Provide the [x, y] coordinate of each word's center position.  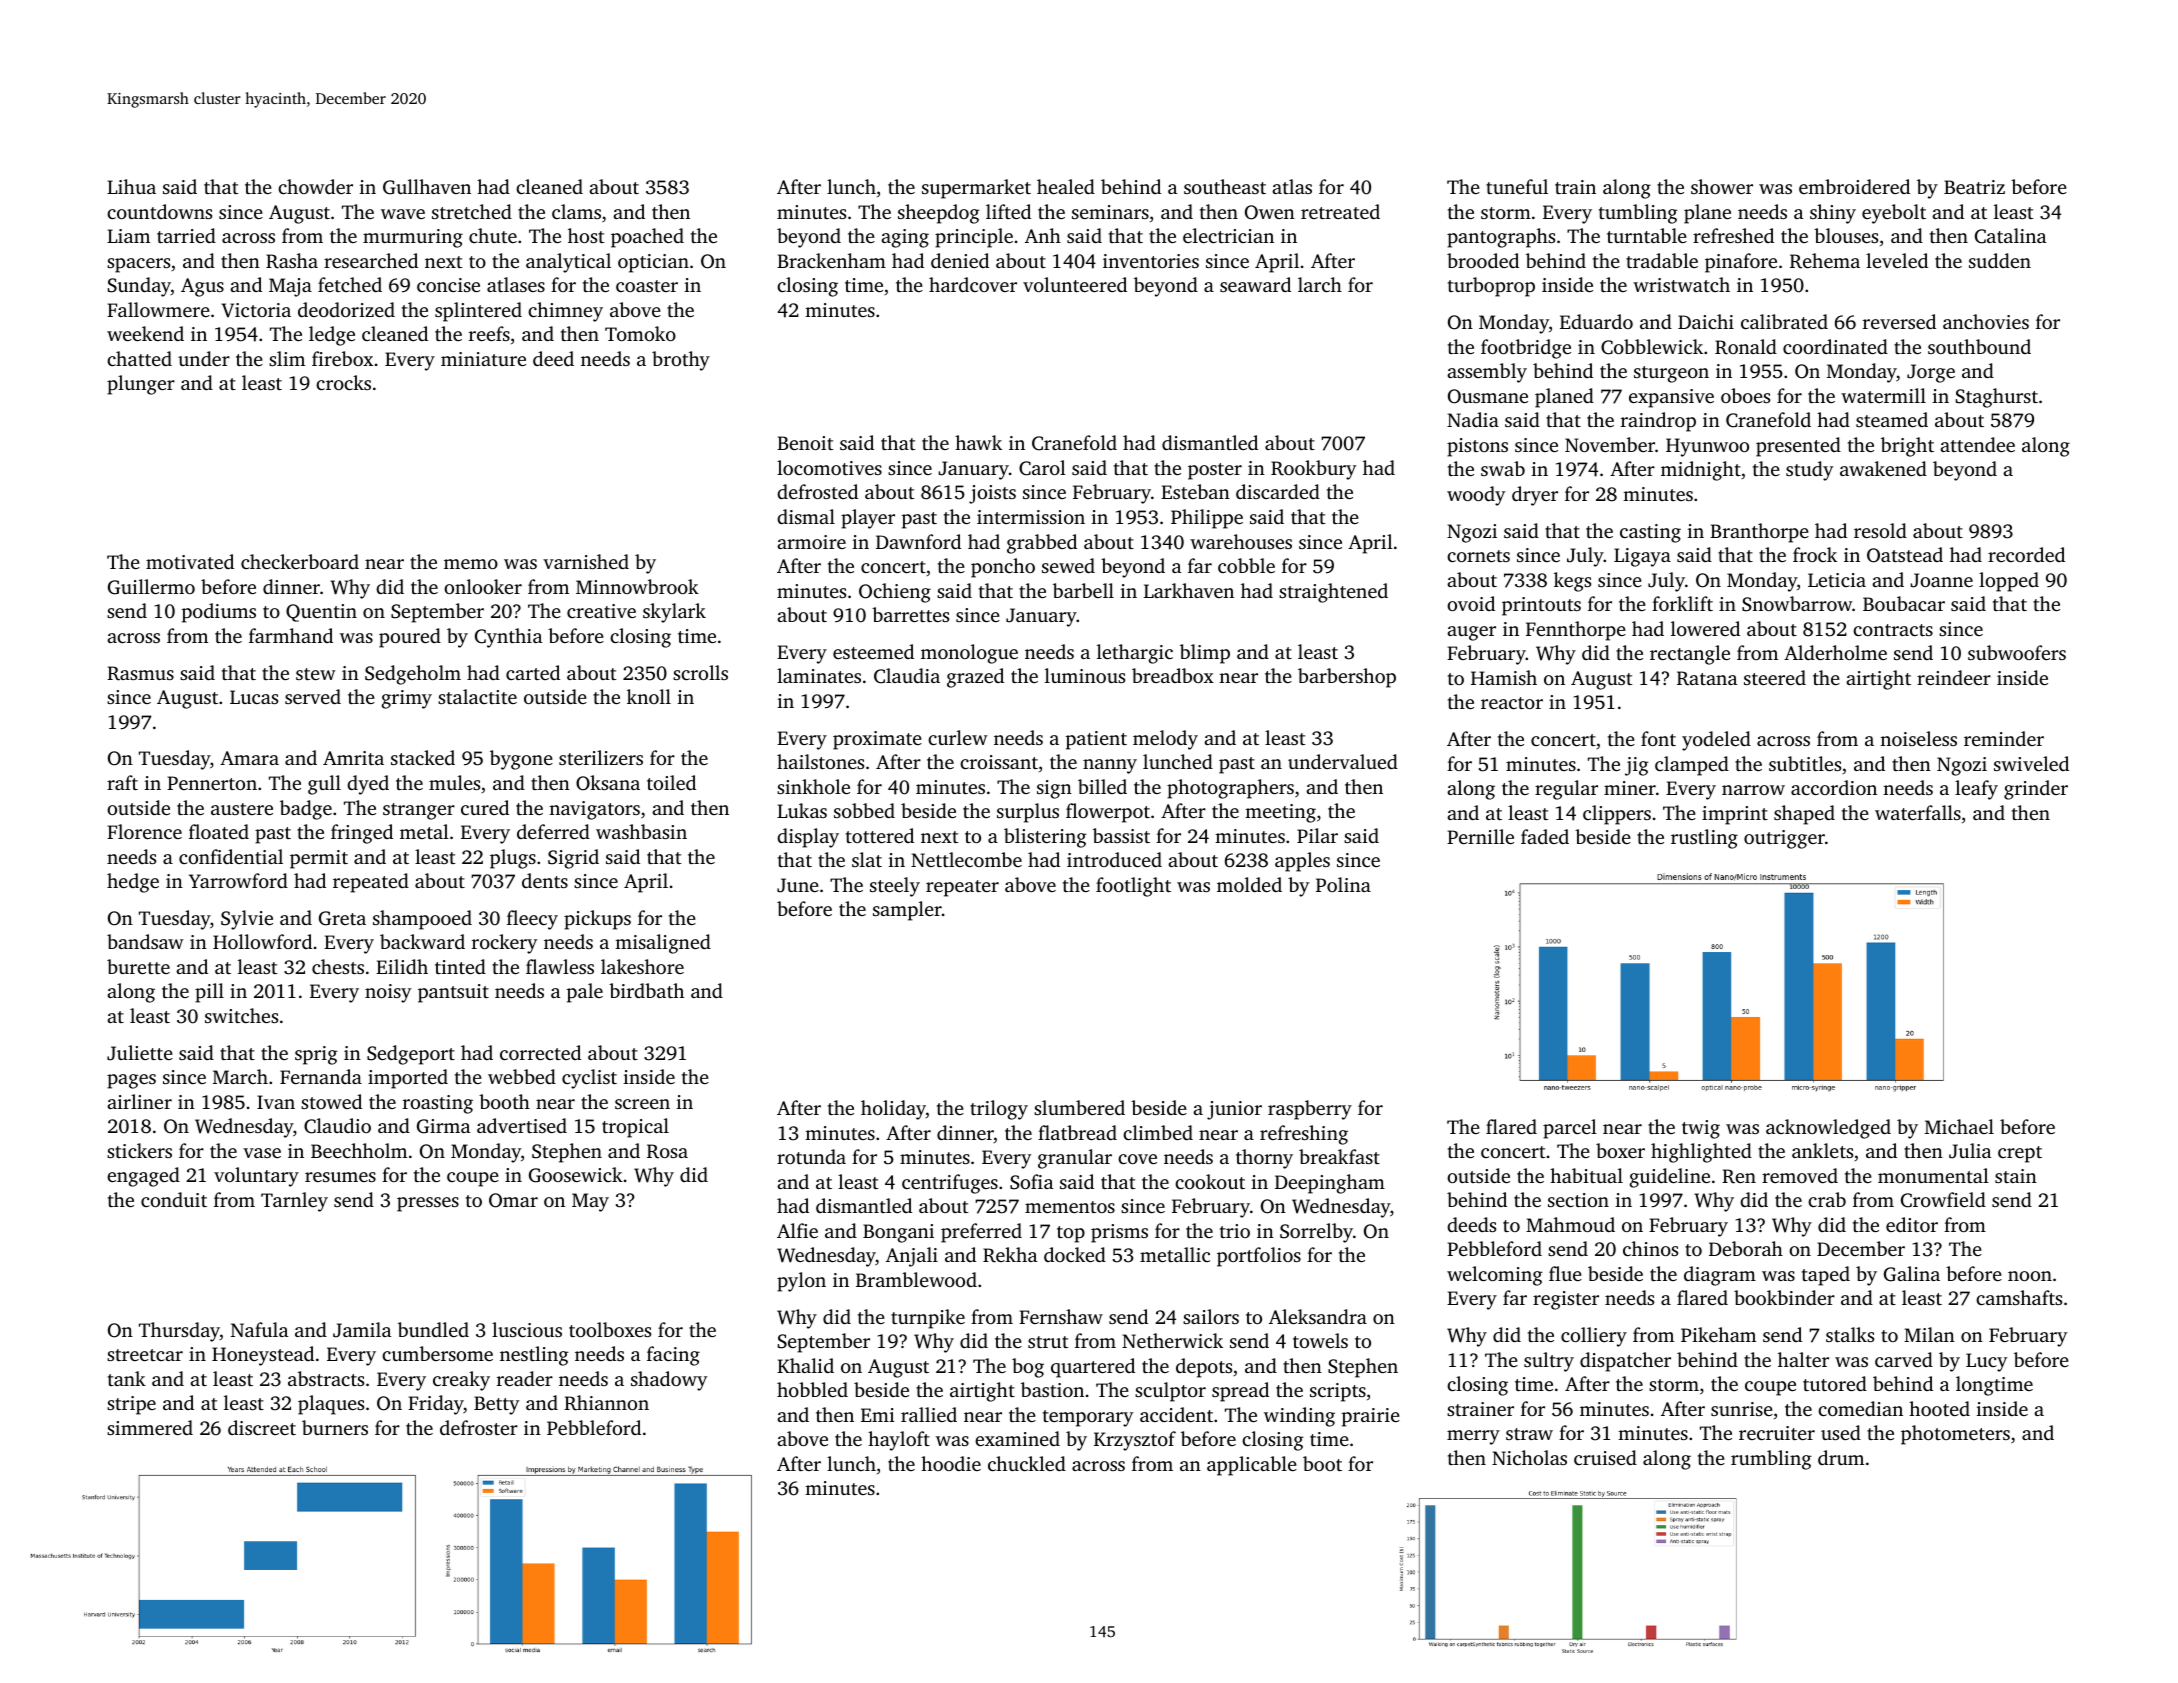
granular [1075, 1159]
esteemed [873, 651]
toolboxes [610, 1329]
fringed [362, 834]
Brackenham [831, 260]
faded [1545, 836]
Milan [1929, 1334]
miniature [483, 359]
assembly [1487, 373]
